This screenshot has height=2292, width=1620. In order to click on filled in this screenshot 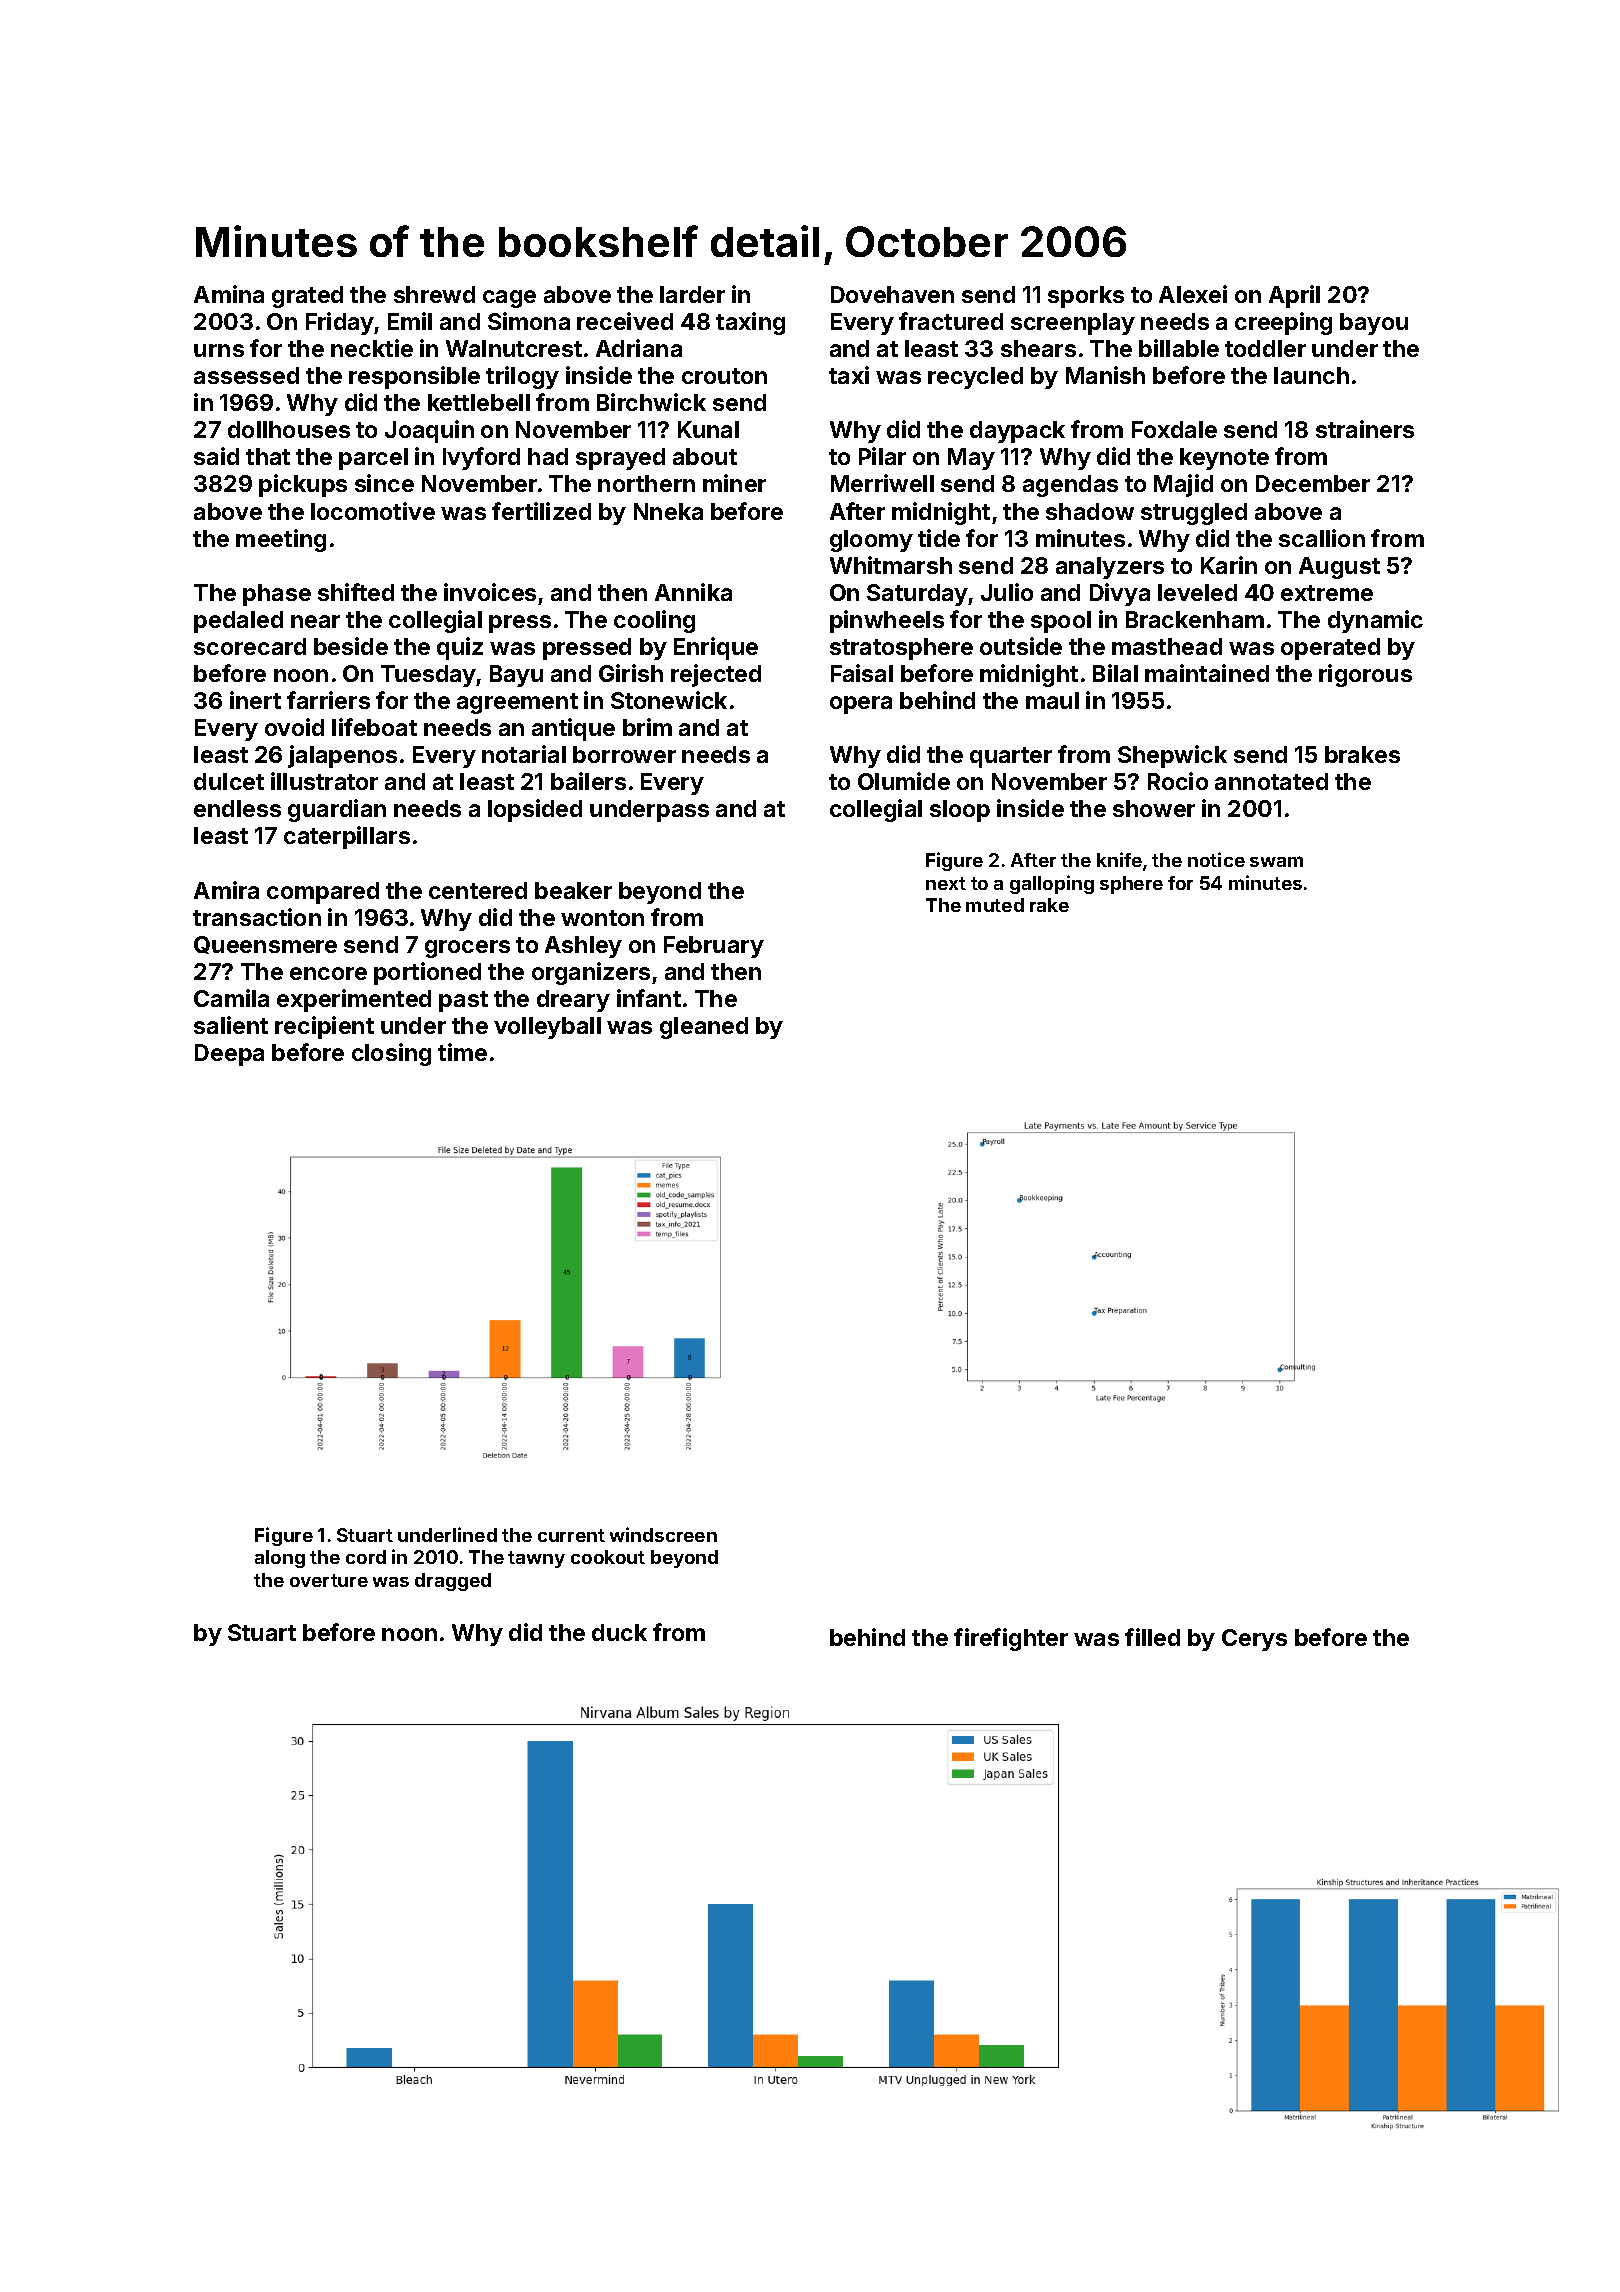, I will do `click(1152, 1637)`.
